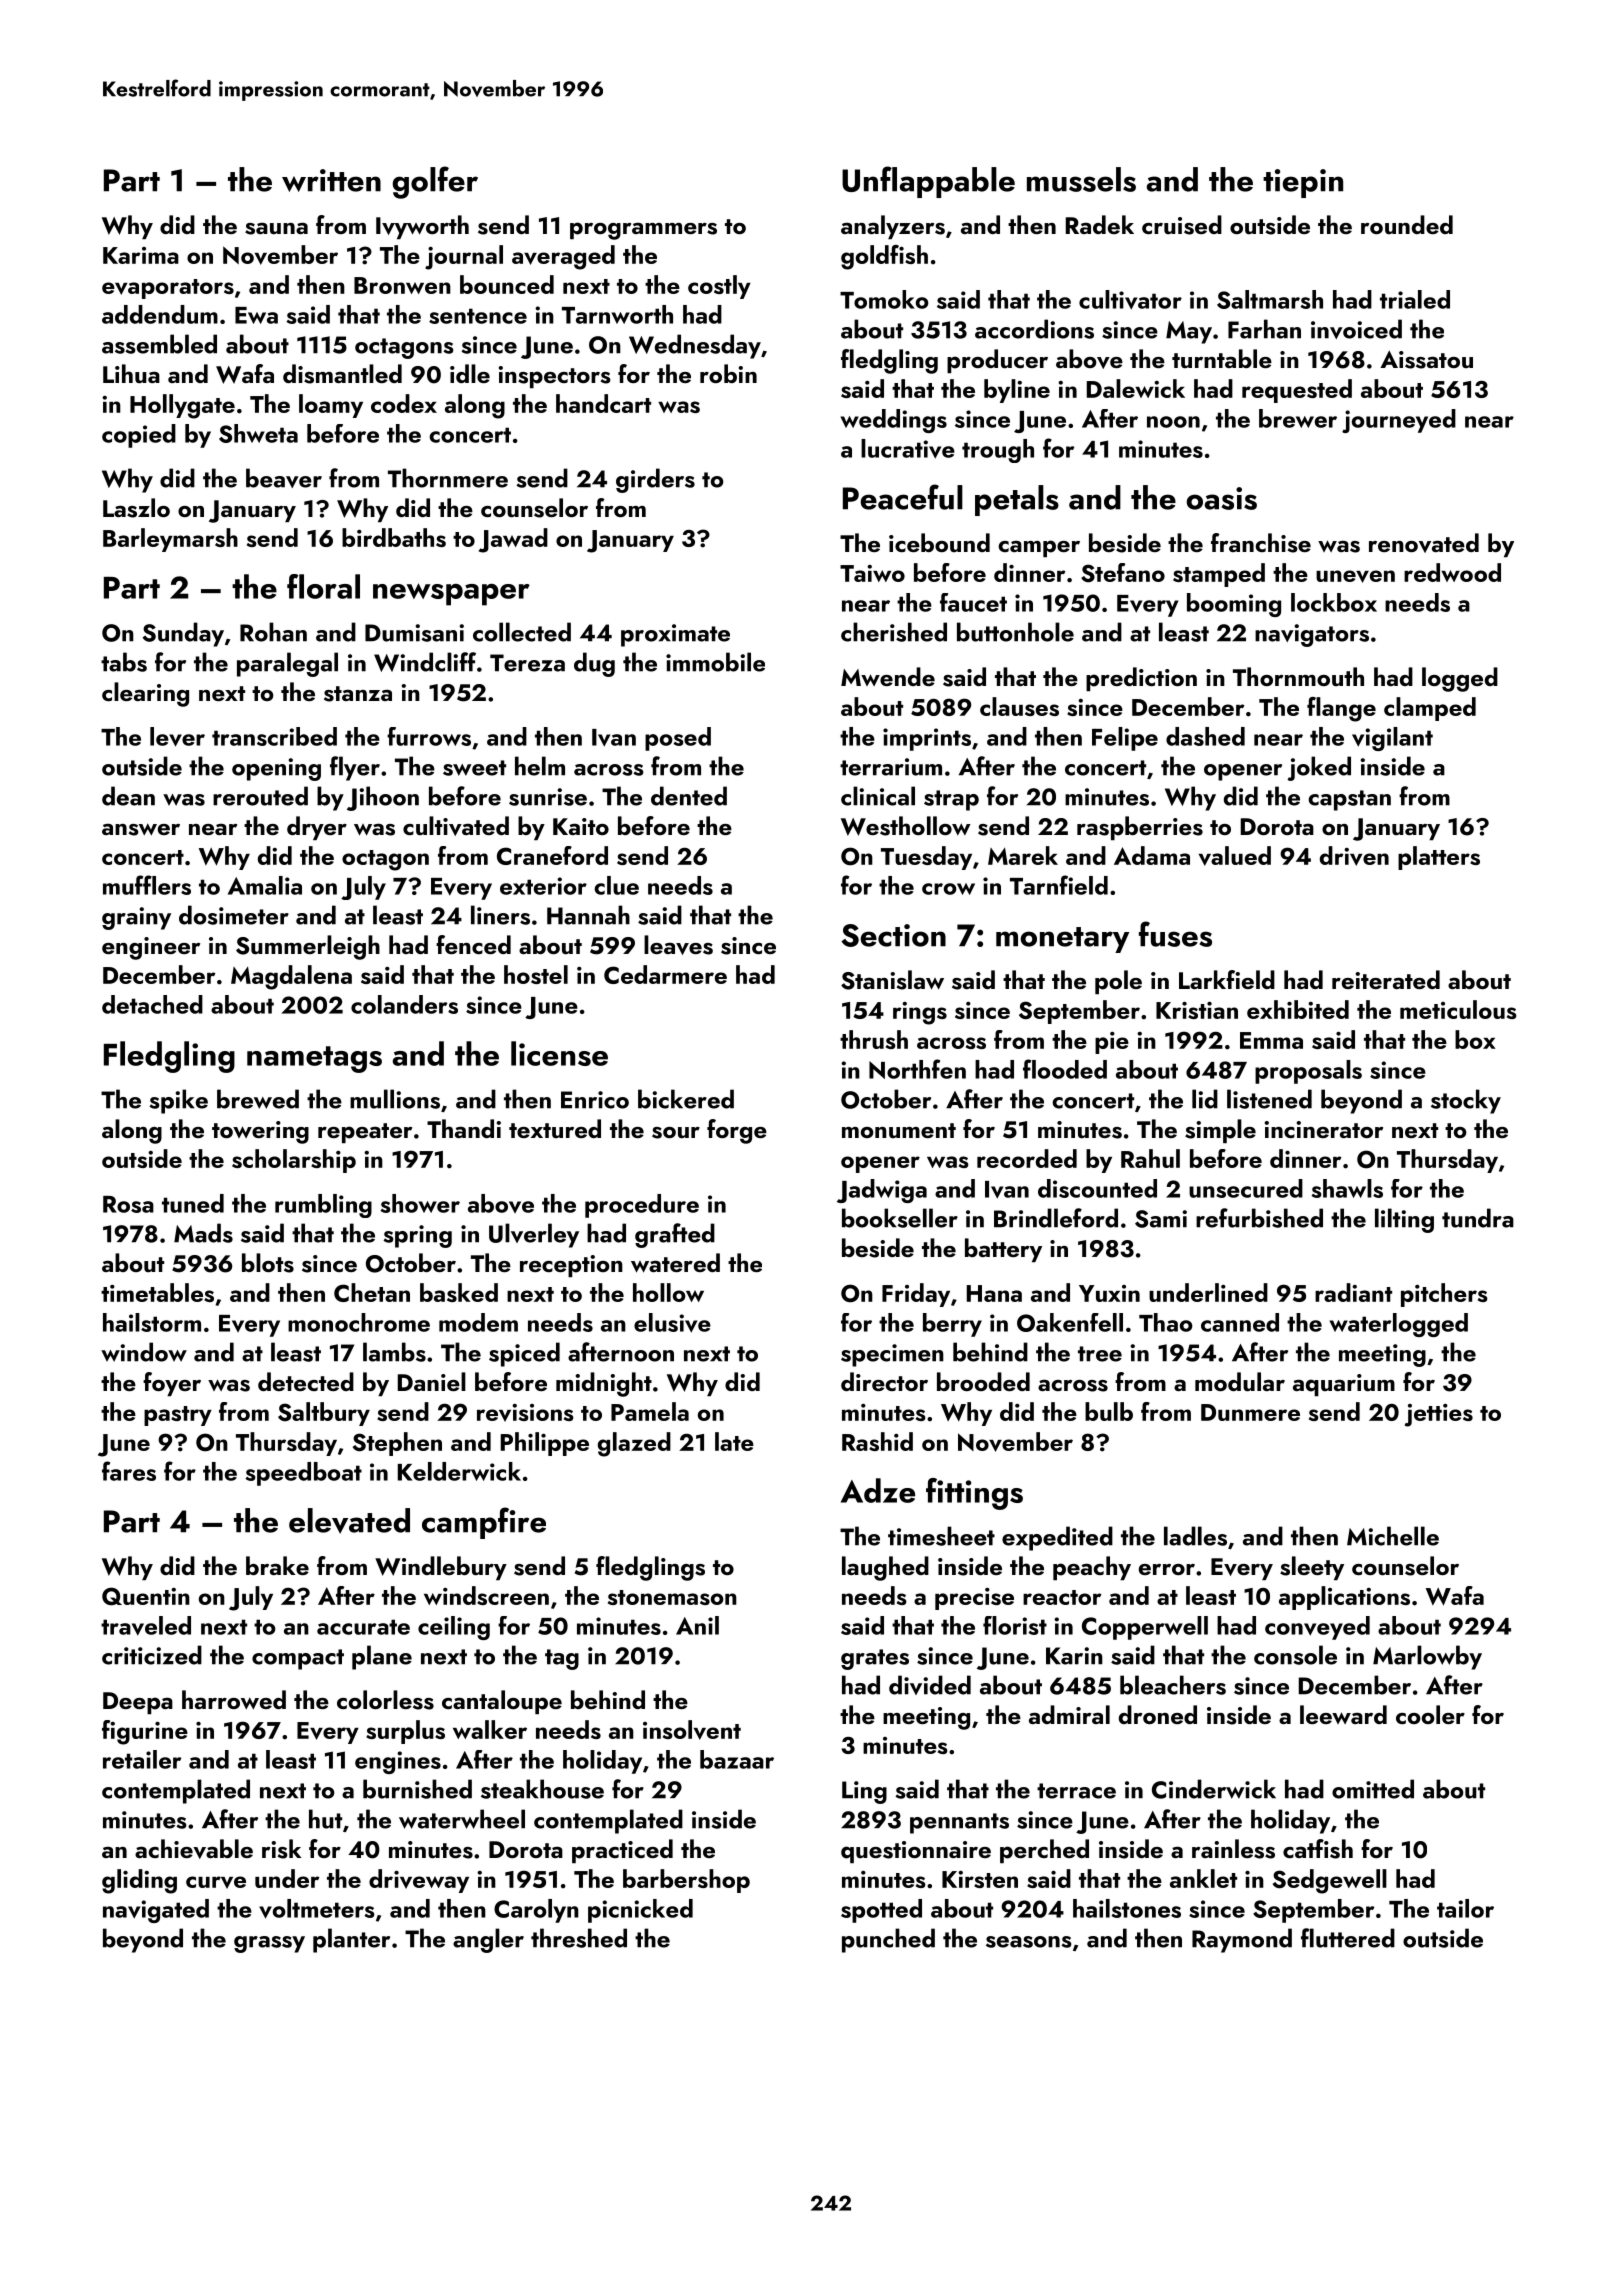 The width and height of the document is (1620, 2292). I want to click on Felipe, so click(1125, 739).
